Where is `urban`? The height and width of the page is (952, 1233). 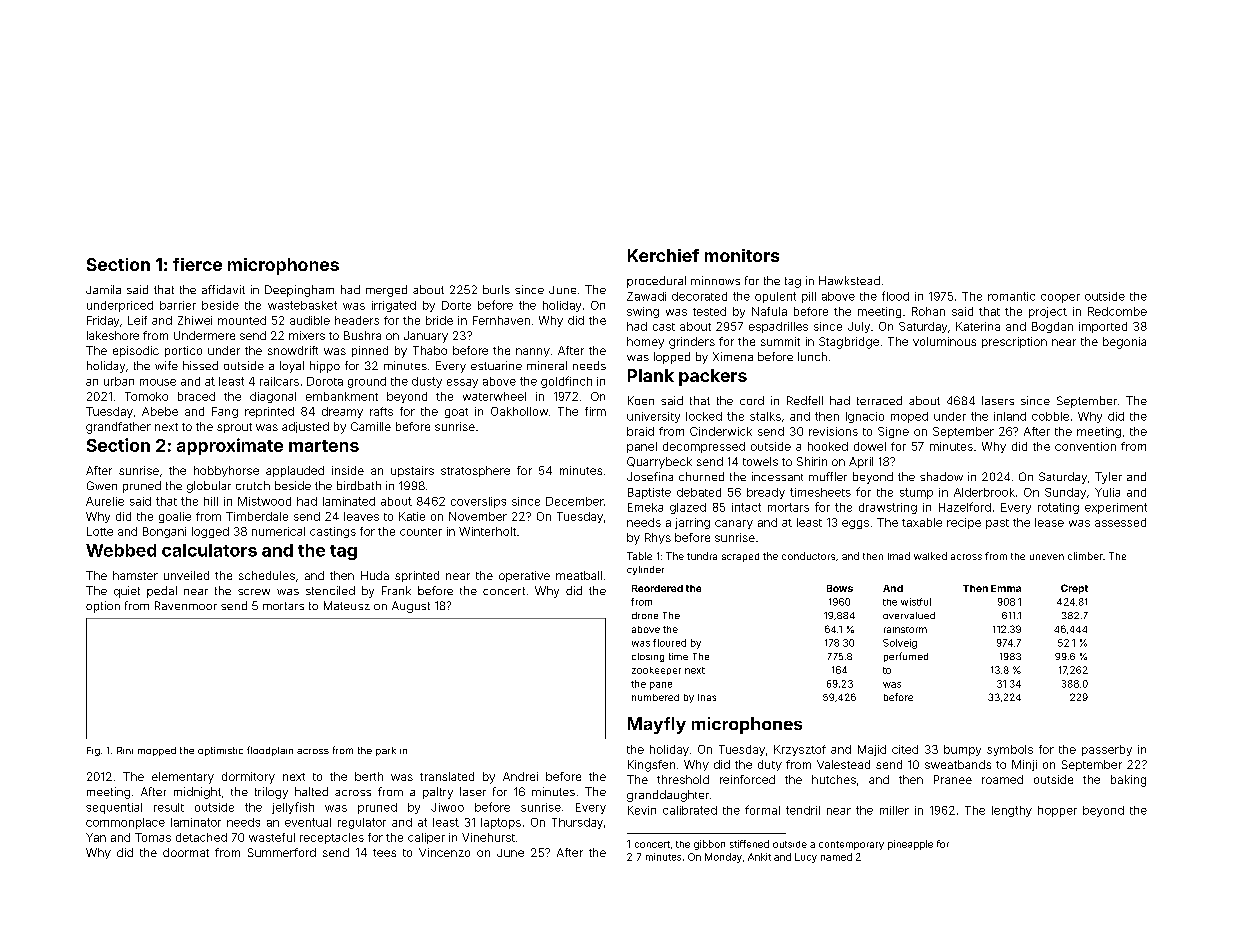 urban is located at coordinates (119, 381).
